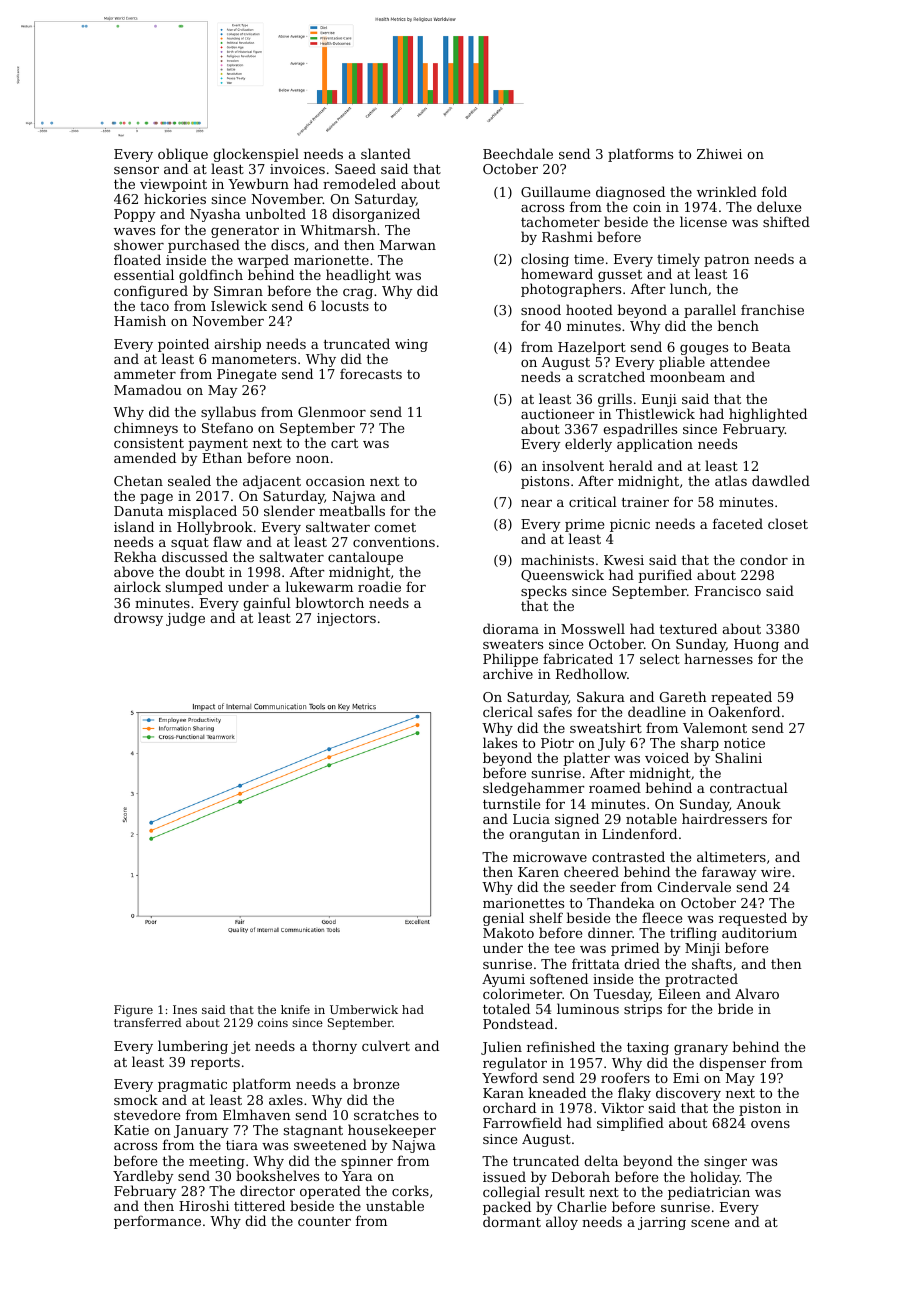  Describe the element at coordinates (719, 153) in the screenshot. I see `Zhiwei` at that location.
